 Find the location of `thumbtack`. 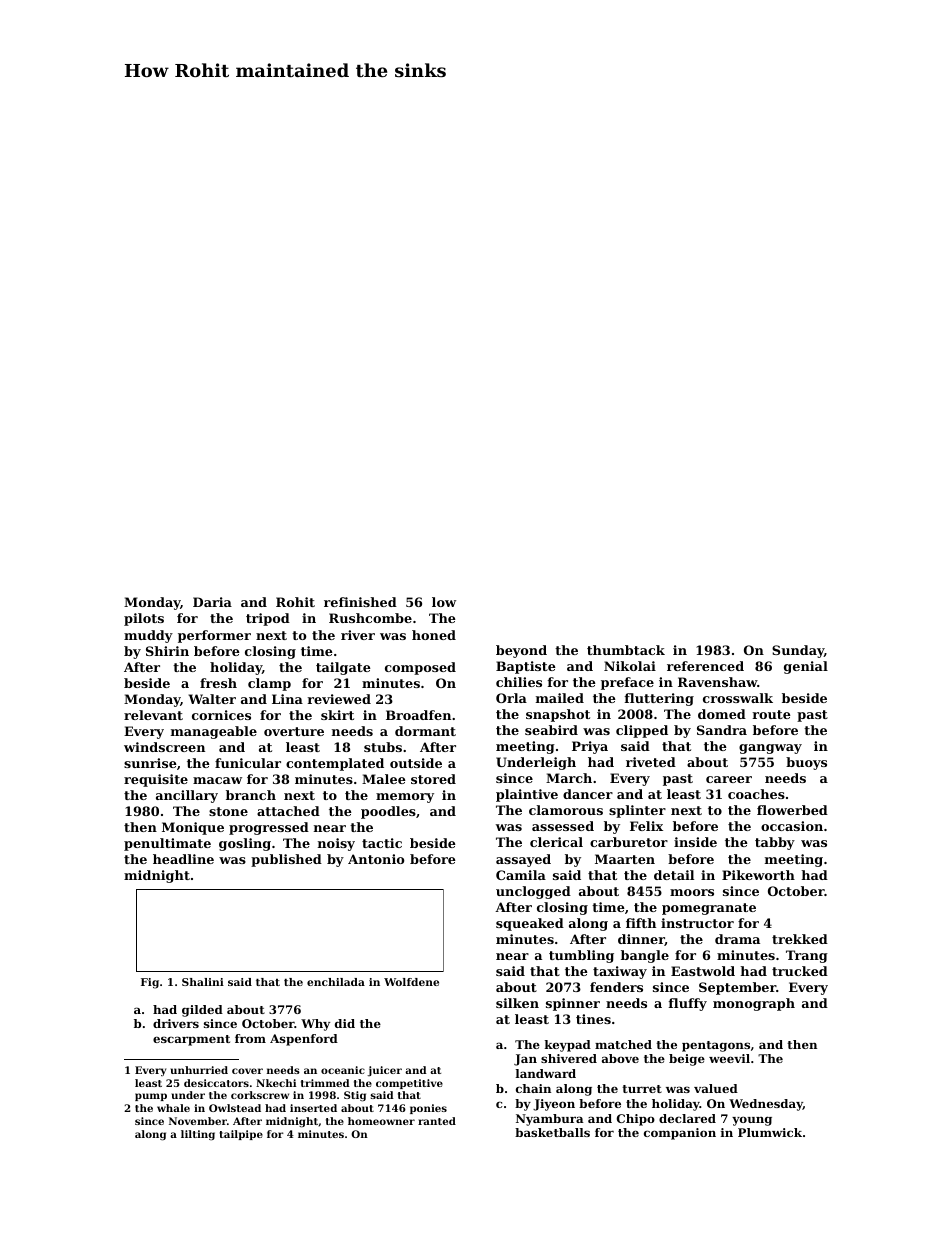

thumbtack is located at coordinates (626, 650).
